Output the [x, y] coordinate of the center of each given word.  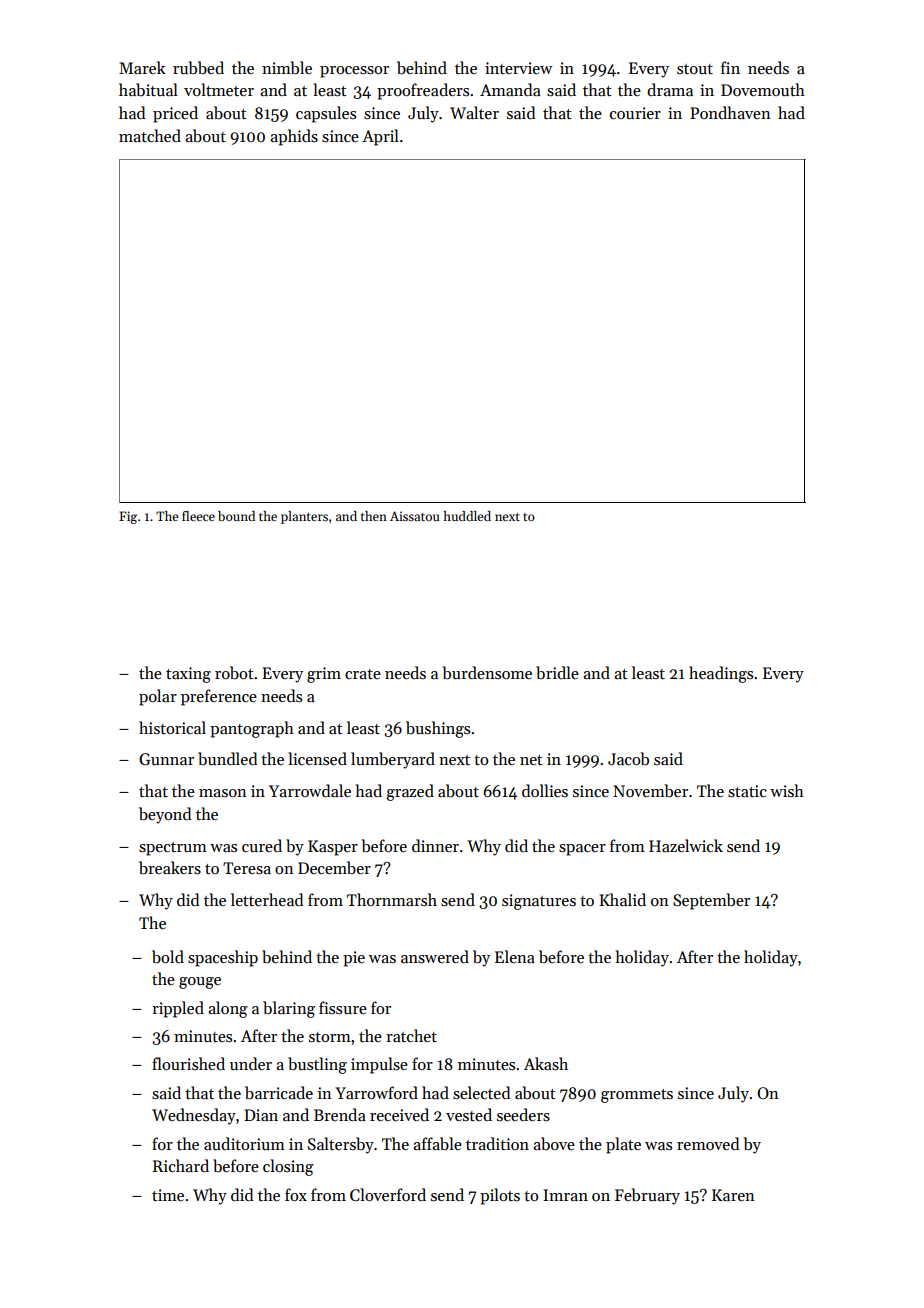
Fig [128, 517]
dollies [545, 790]
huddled [467, 516]
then [374, 516]
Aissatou [414, 516]
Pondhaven [730, 112]
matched [150, 135]
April [380, 137]
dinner [435, 845]
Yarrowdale [310, 790]
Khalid [622, 899]
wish [787, 790]
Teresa [247, 868]
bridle [557, 672]
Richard [181, 1165]
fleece [198, 516]
